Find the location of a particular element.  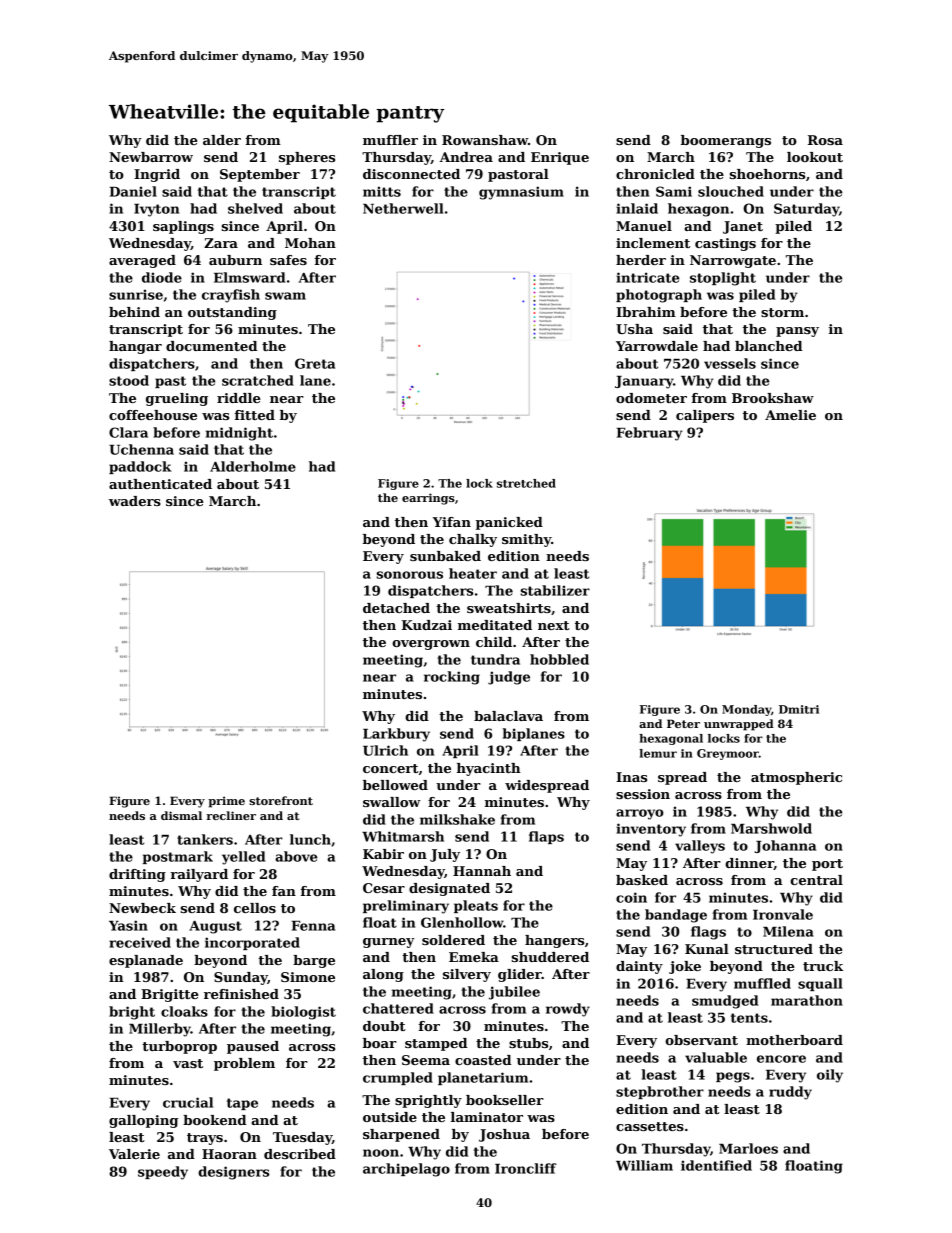

speedy is located at coordinates (163, 1173).
